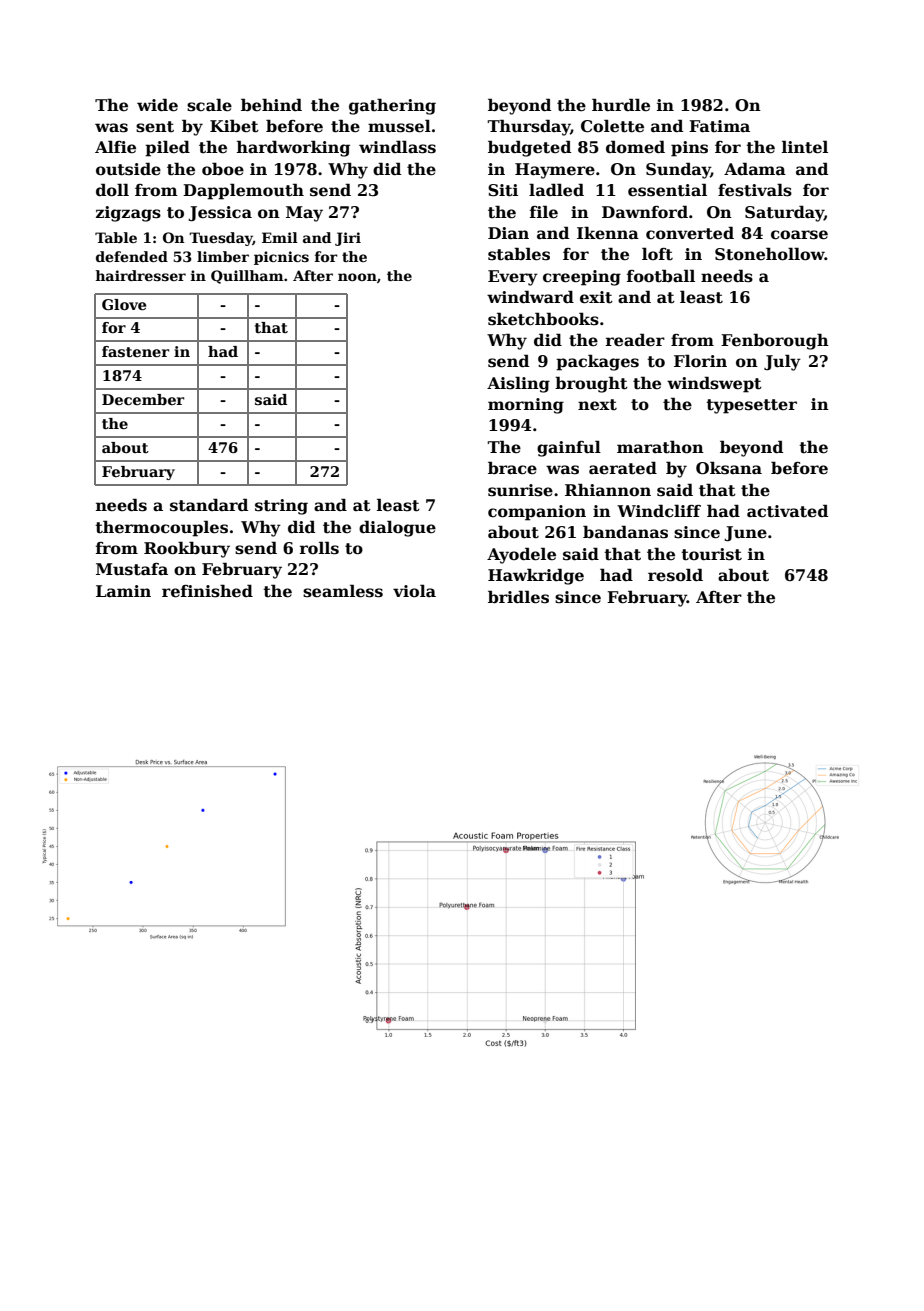 The image size is (924, 1311). I want to click on Emil, so click(280, 237).
